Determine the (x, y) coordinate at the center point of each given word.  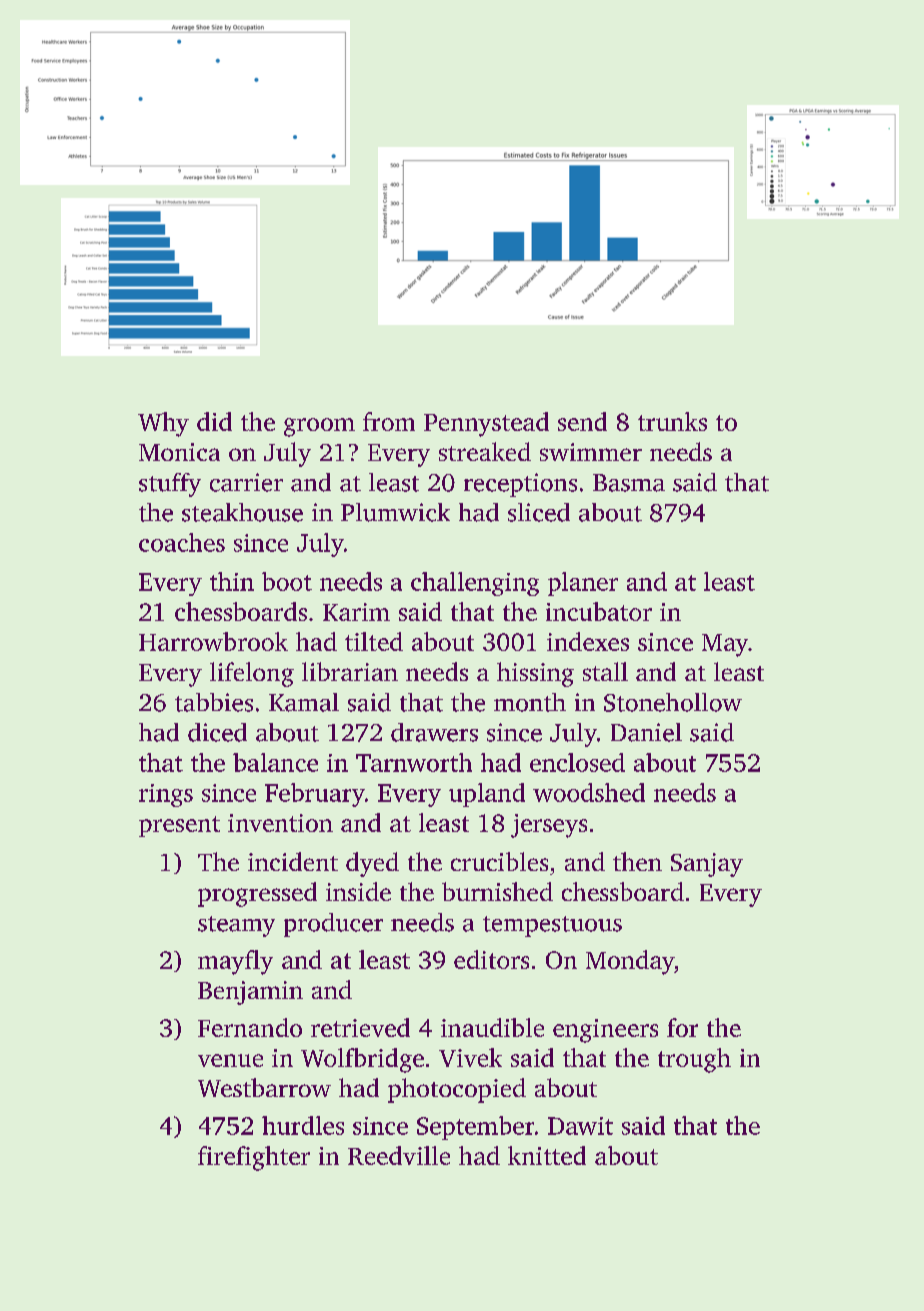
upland (487, 795)
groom (319, 427)
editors (491, 959)
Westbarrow (264, 1087)
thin (232, 581)
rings (166, 795)
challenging (475, 584)
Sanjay (707, 865)
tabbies (214, 702)
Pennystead (486, 424)
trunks (672, 421)
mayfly (235, 962)
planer (583, 584)
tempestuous (552, 926)
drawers (434, 732)
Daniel (646, 732)
